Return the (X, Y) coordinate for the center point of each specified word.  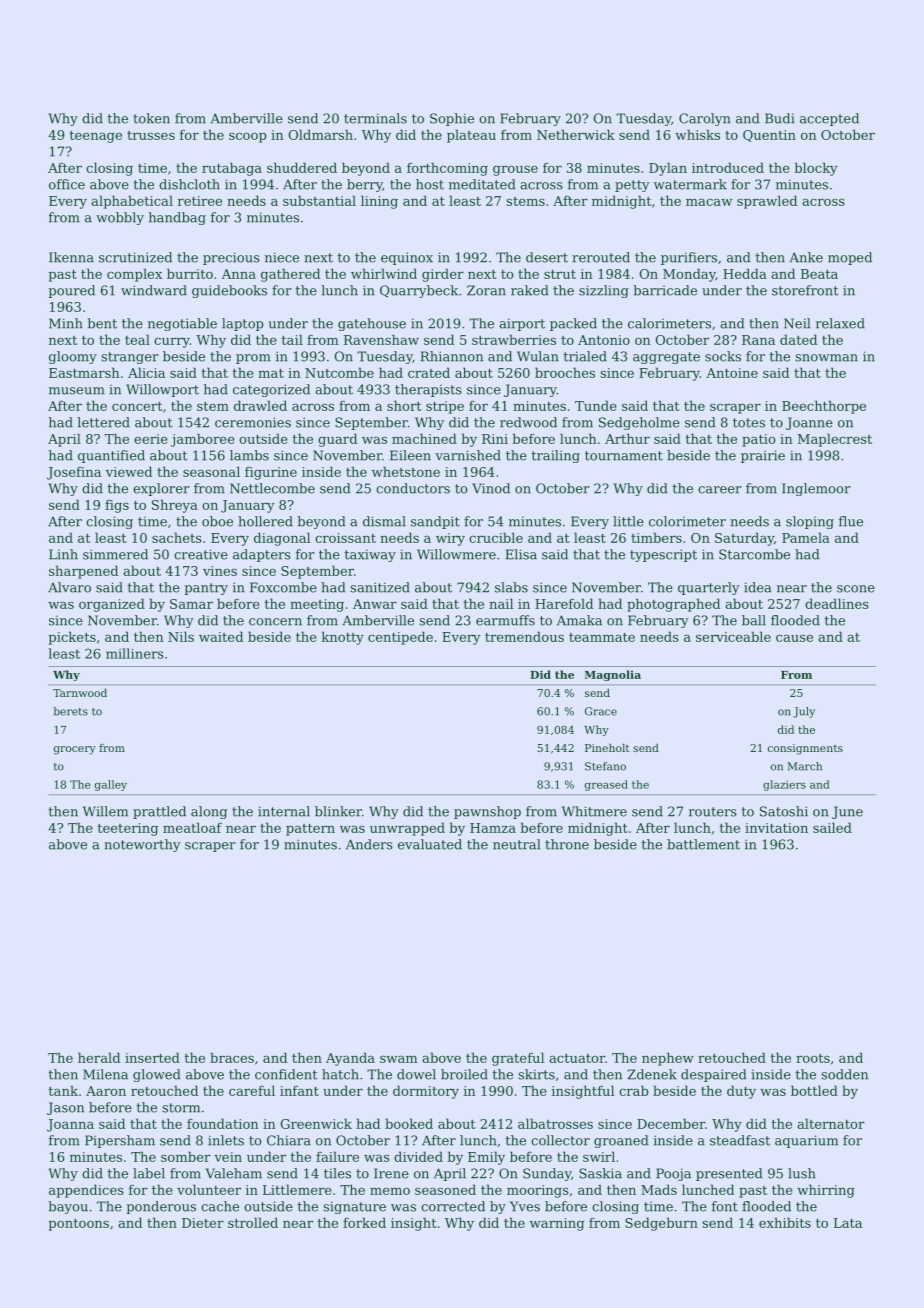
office (67, 184)
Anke (806, 257)
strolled (253, 1222)
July (804, 712)
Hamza (493, 828)
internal (284, 811)
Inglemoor (816, 489)
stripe (445, 407)
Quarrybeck (419, 291)
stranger (130, 358)
